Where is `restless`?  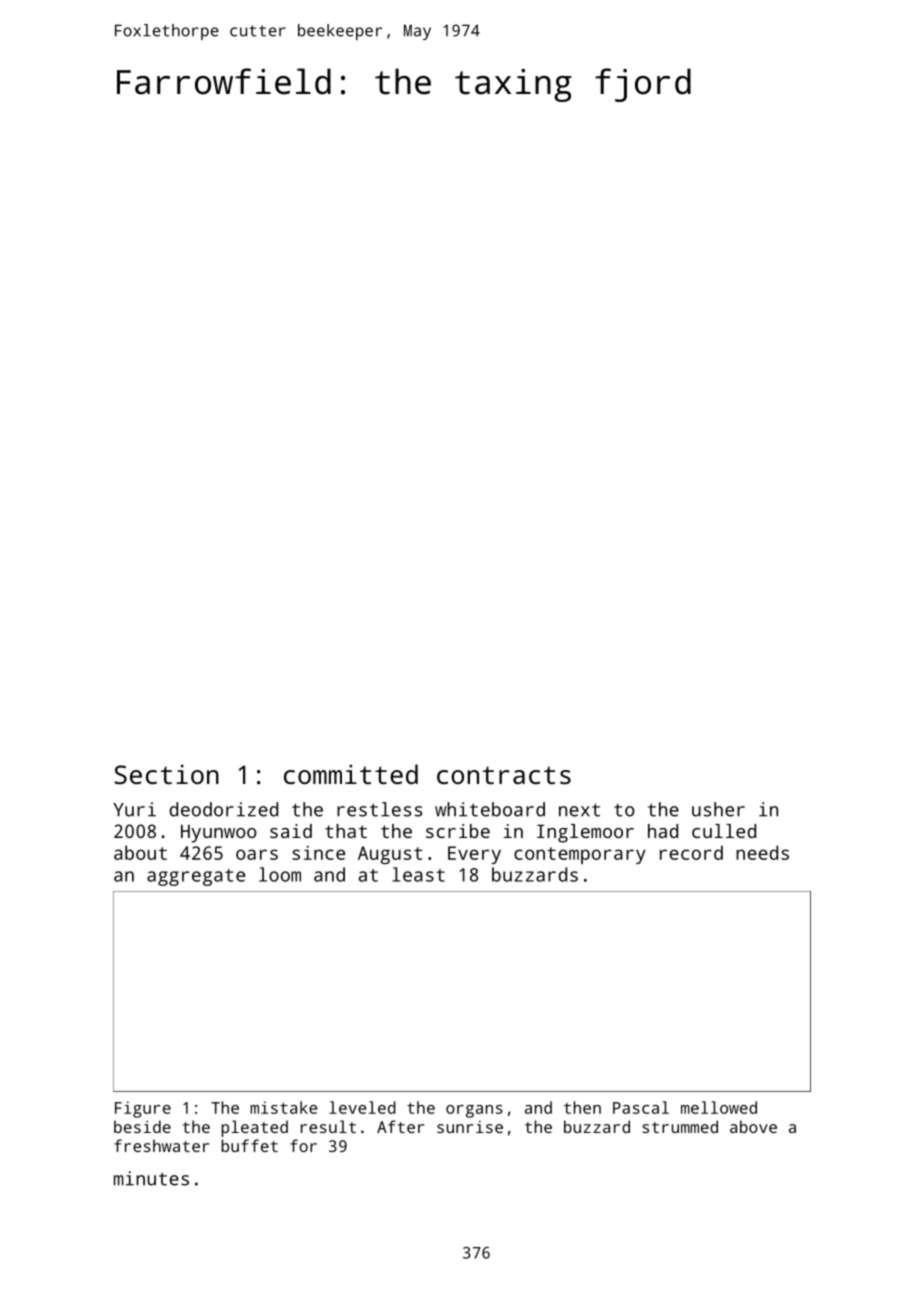 restless is located at coordinates (379, 809).
